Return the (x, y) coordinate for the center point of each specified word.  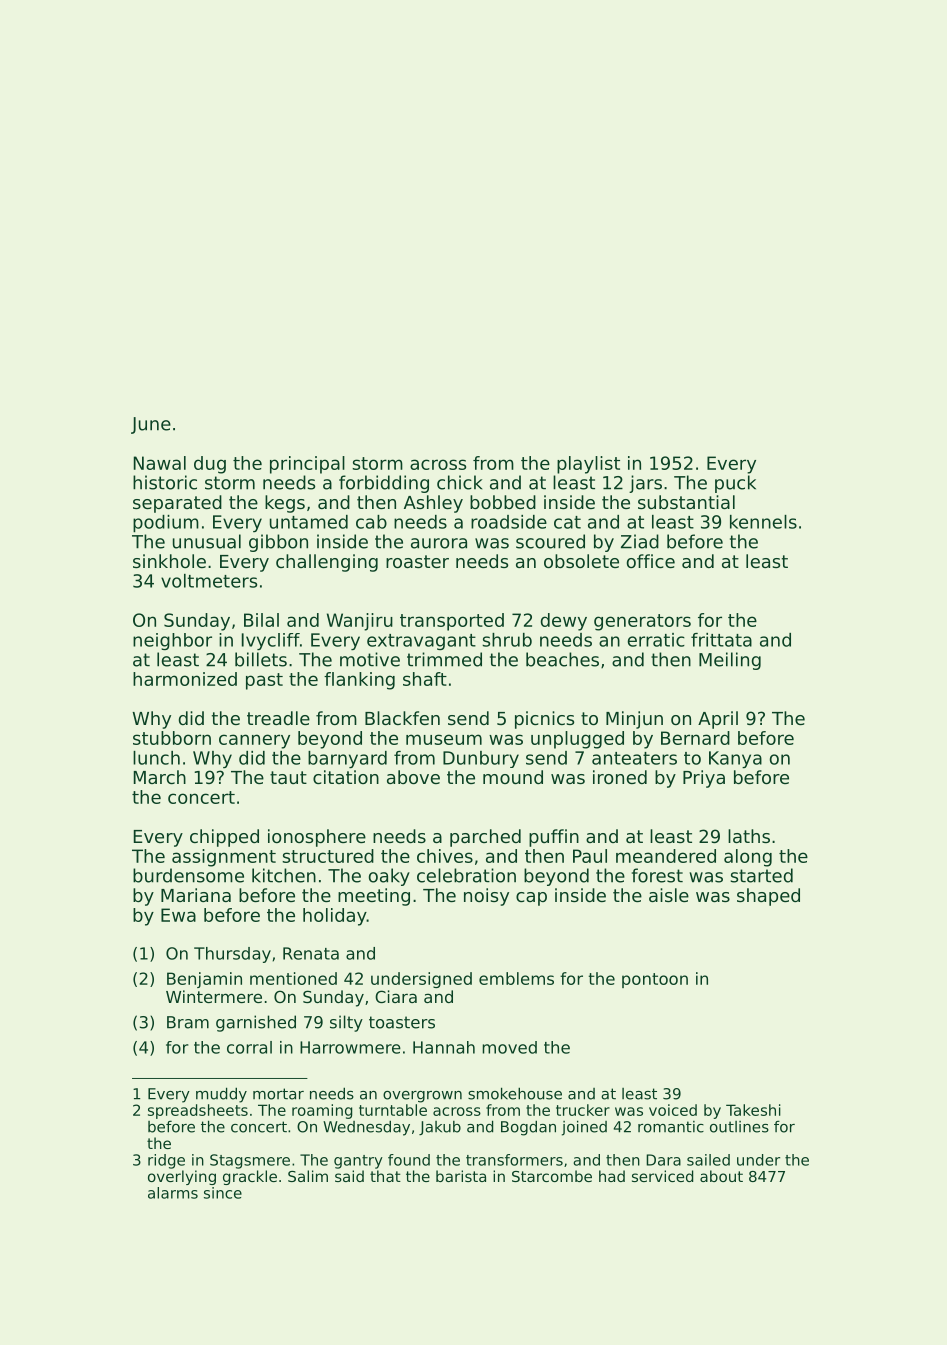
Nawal (160, 463)
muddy (221, 1095)
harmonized (185, 679)
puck (735, 484)
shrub (507, 640)
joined (584, 1128)
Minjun (634, 720)
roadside (509, 522)
